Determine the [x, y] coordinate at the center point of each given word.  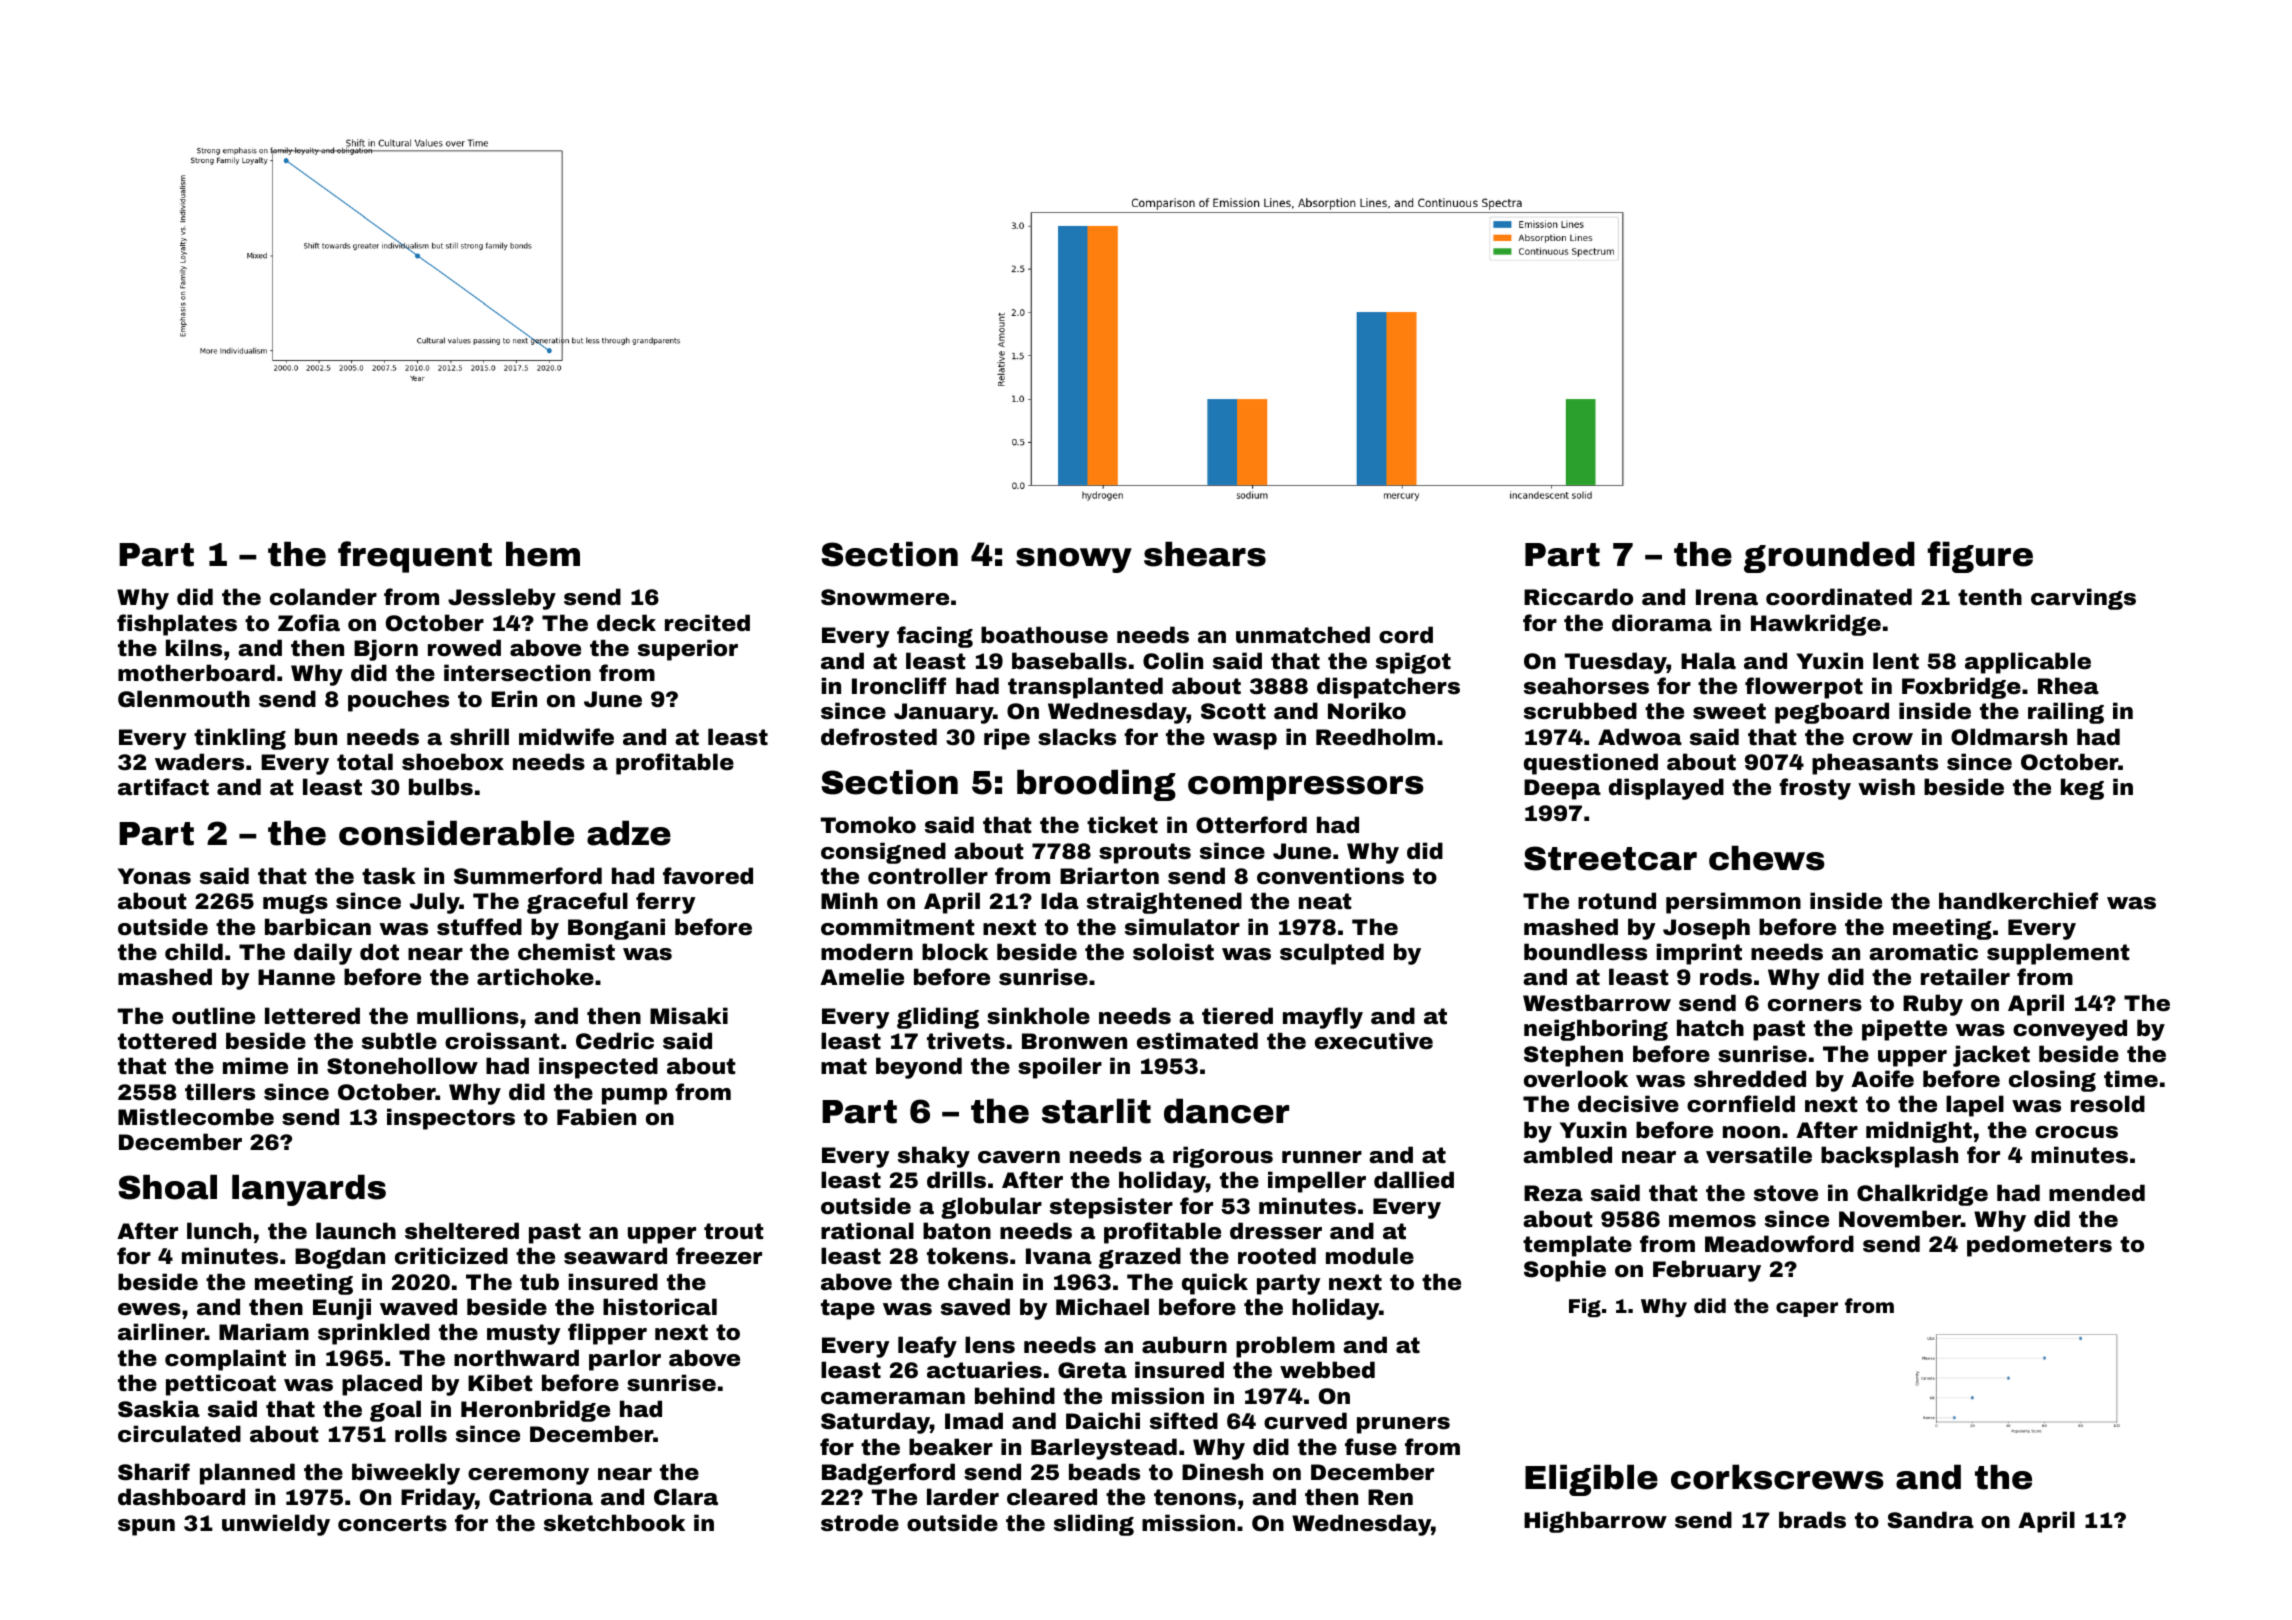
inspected [598, 1068]
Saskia [159, 1409]
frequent [415, 557]
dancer [1226, 1111]
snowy [1074, 560]
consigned [883, 853]
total [365, 762]
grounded [1829, 557]
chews [1767, 858]
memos [1712, 1221]
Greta [1092, 1370]
